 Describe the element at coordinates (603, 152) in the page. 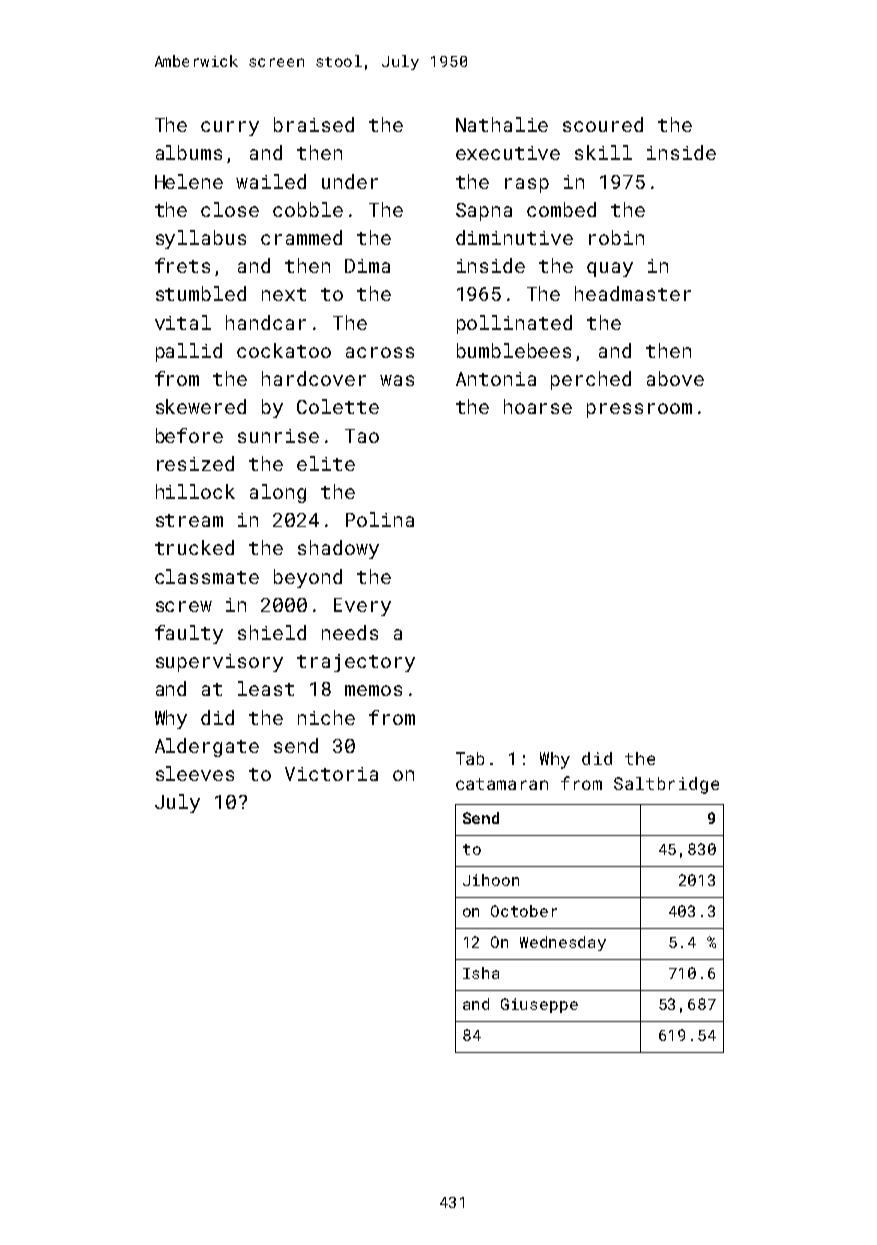

I see `skill` at that location.
